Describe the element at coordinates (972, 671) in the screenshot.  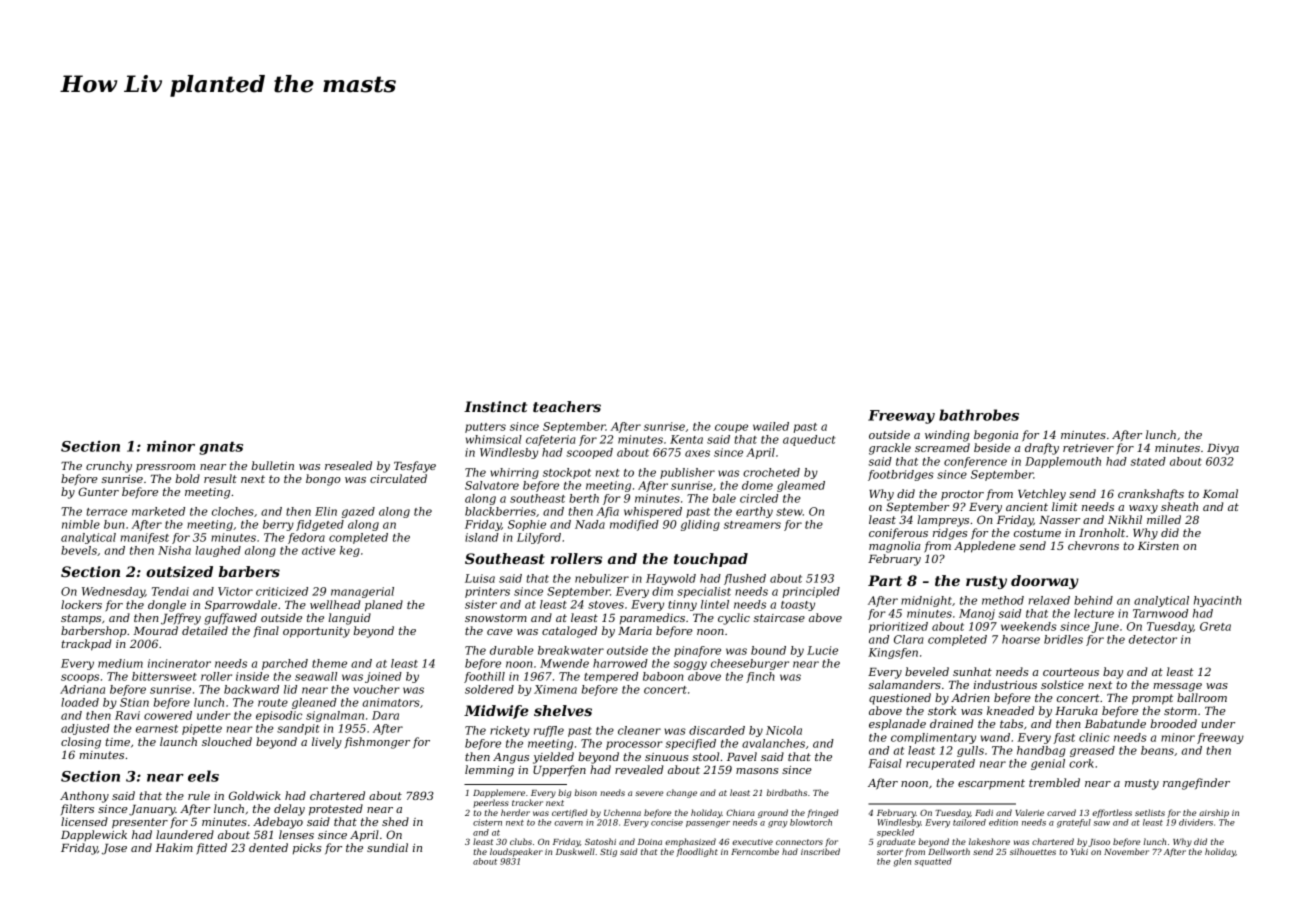
I see `sunhat` at that location.
